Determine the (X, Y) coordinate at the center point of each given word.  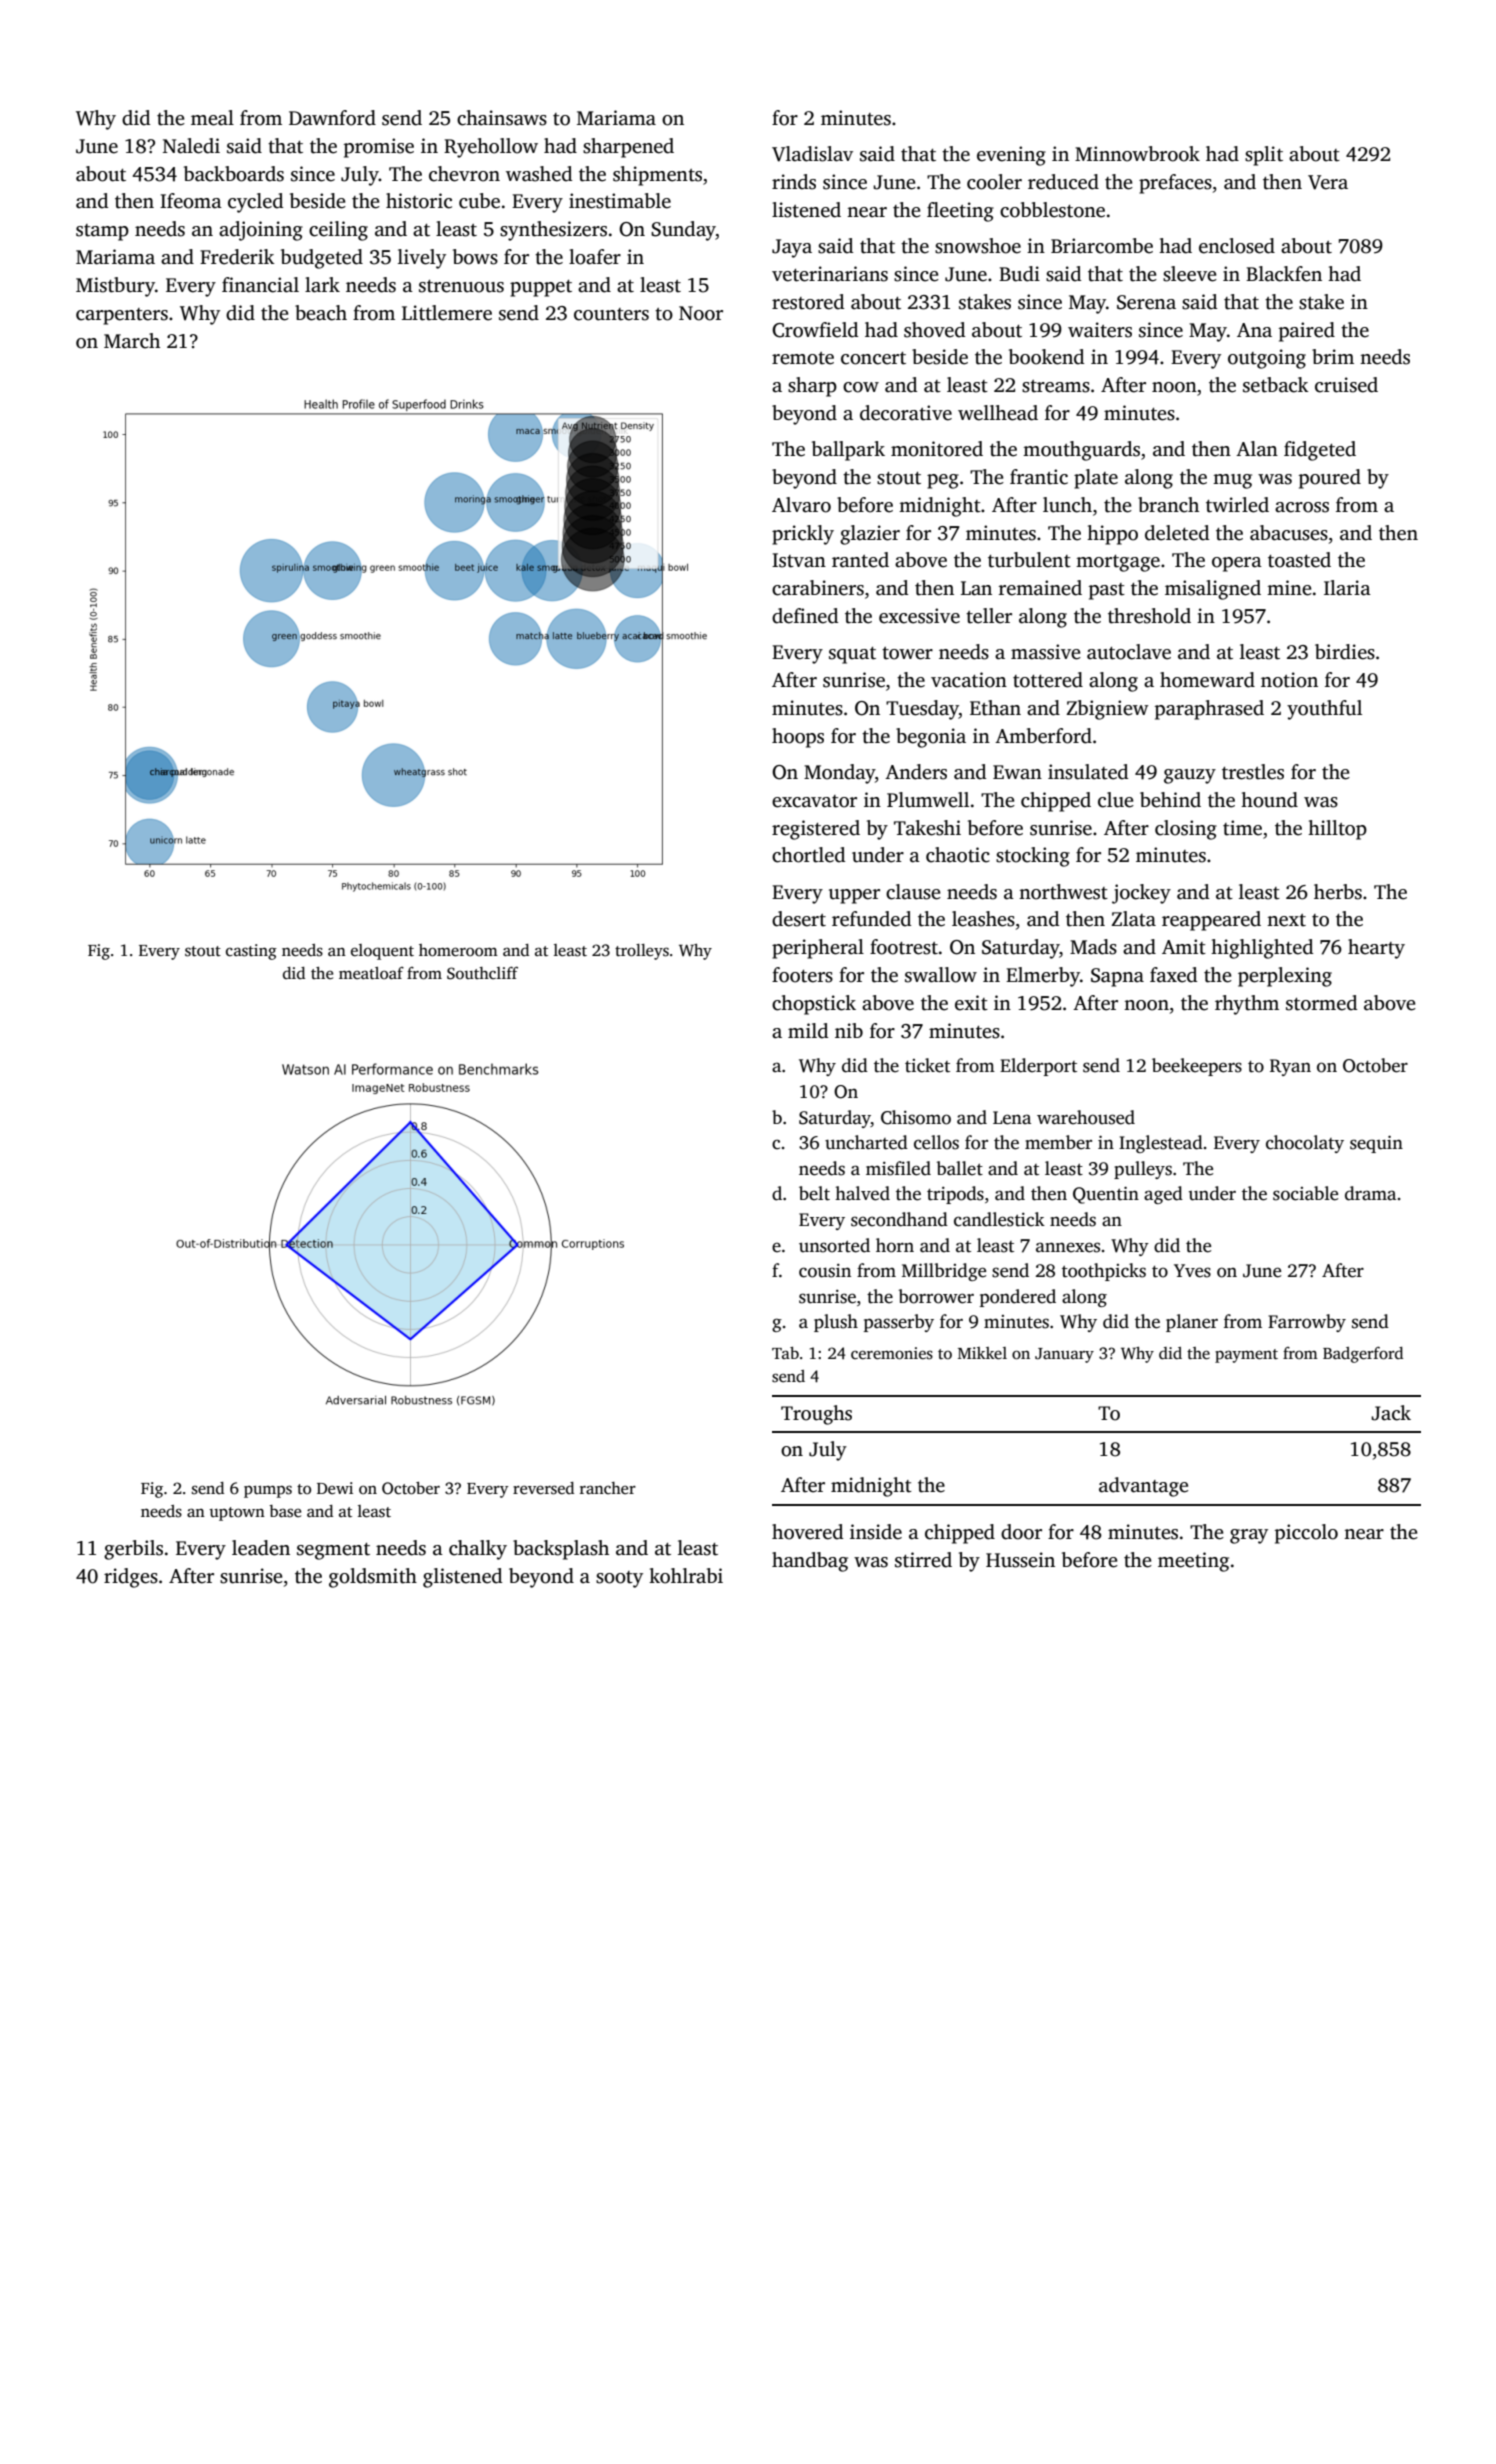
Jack (1391, 1413)
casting (251, 952)
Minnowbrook (1137, 154)
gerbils (133, 1550)
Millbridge (944, 1272)
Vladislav (812, 154)
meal (212, 118)
